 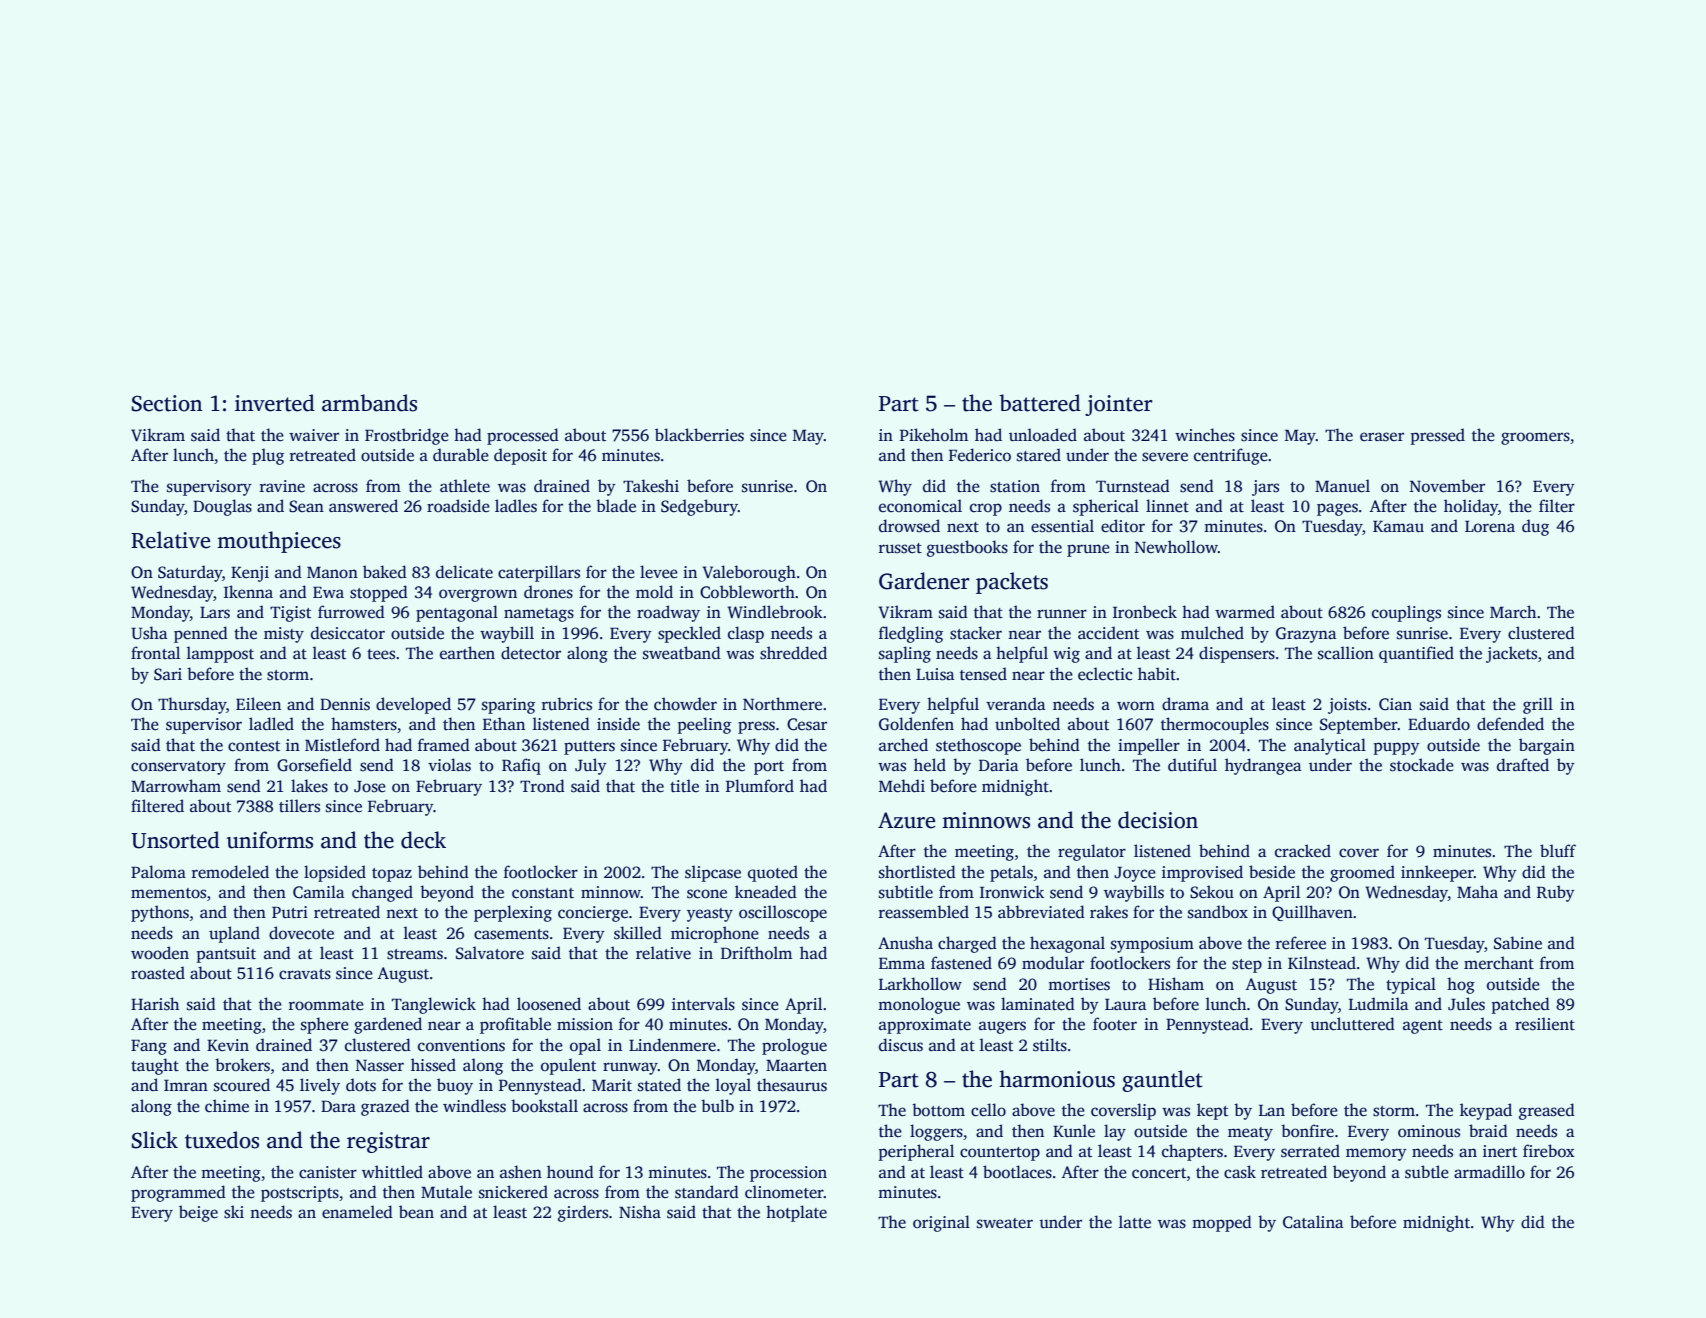 What do you see at coordinates (773, 873) in the page?
I see `quoted` at bounding box center [773, 873].
